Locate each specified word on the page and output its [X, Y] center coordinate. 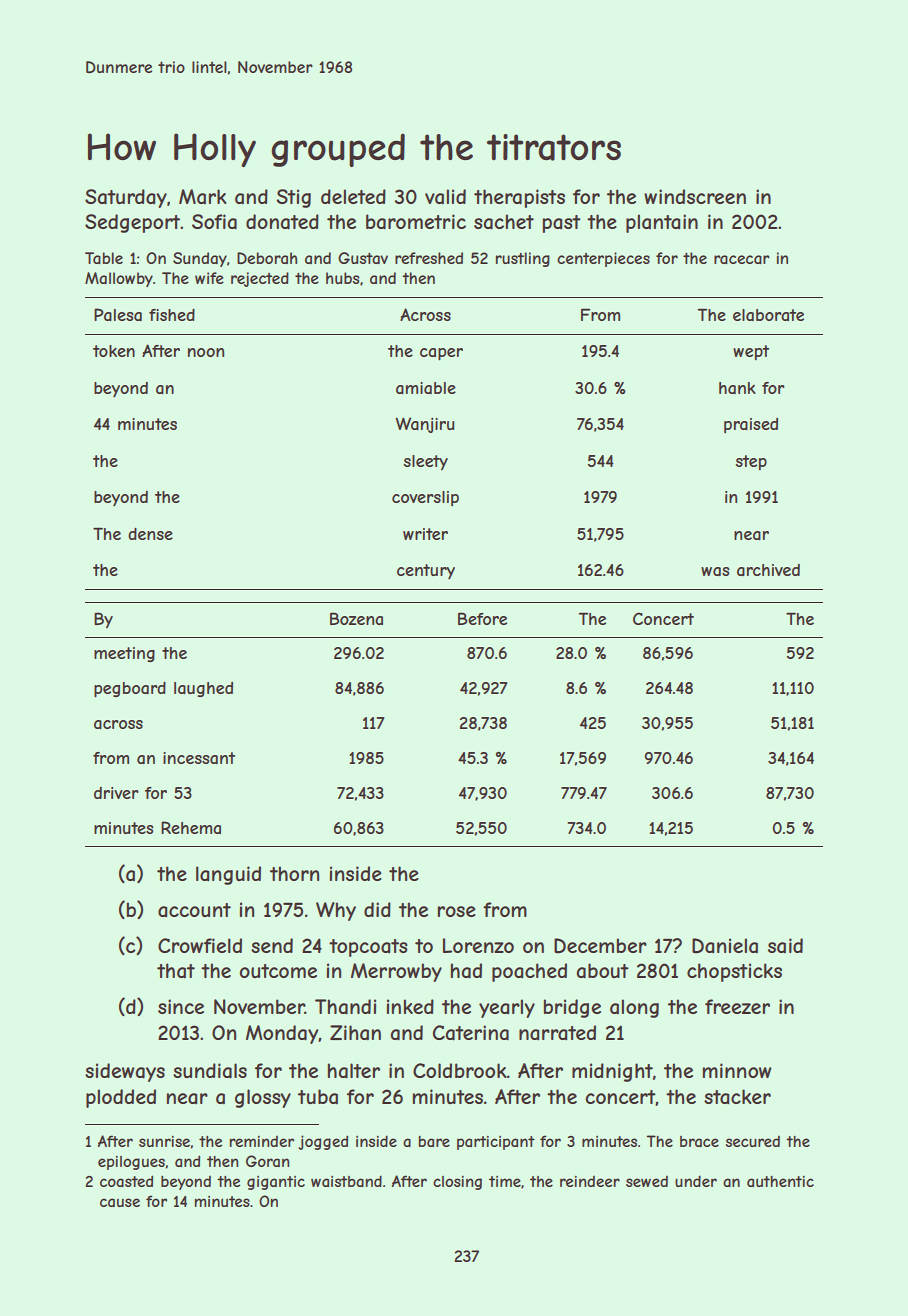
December [600, 946]
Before [482, 618]
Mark [202, 197]
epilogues [131, 1163]
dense [150, 534]
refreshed [429, 258]
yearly [507, 1008]
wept [751, 352]
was [715, 571]
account [194, 910]
